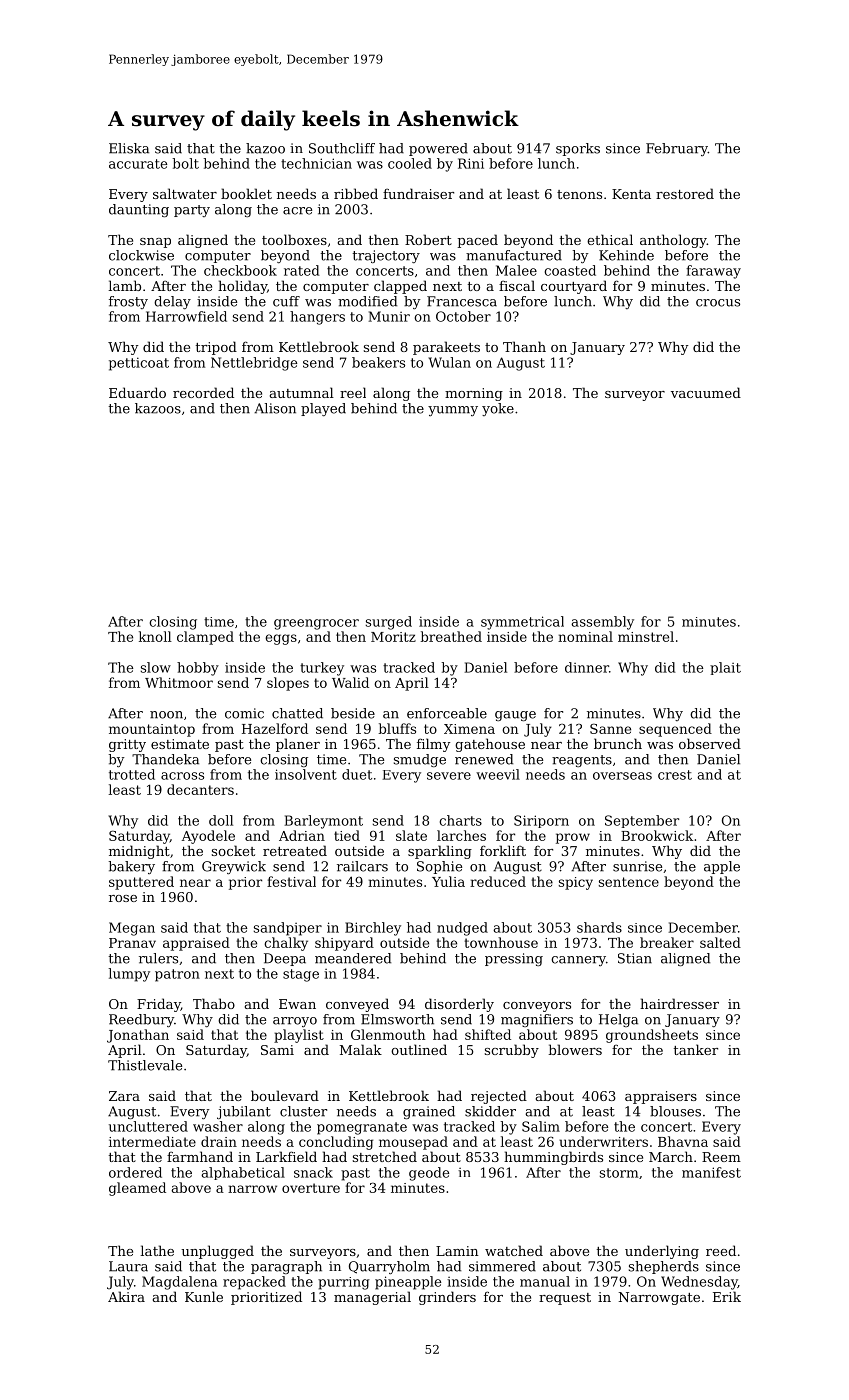 The height and width of the screenshot is (1400, 849). Describe the element at coordinates (522, 623) in the screenshot. I see `symmetrical` at that location.
